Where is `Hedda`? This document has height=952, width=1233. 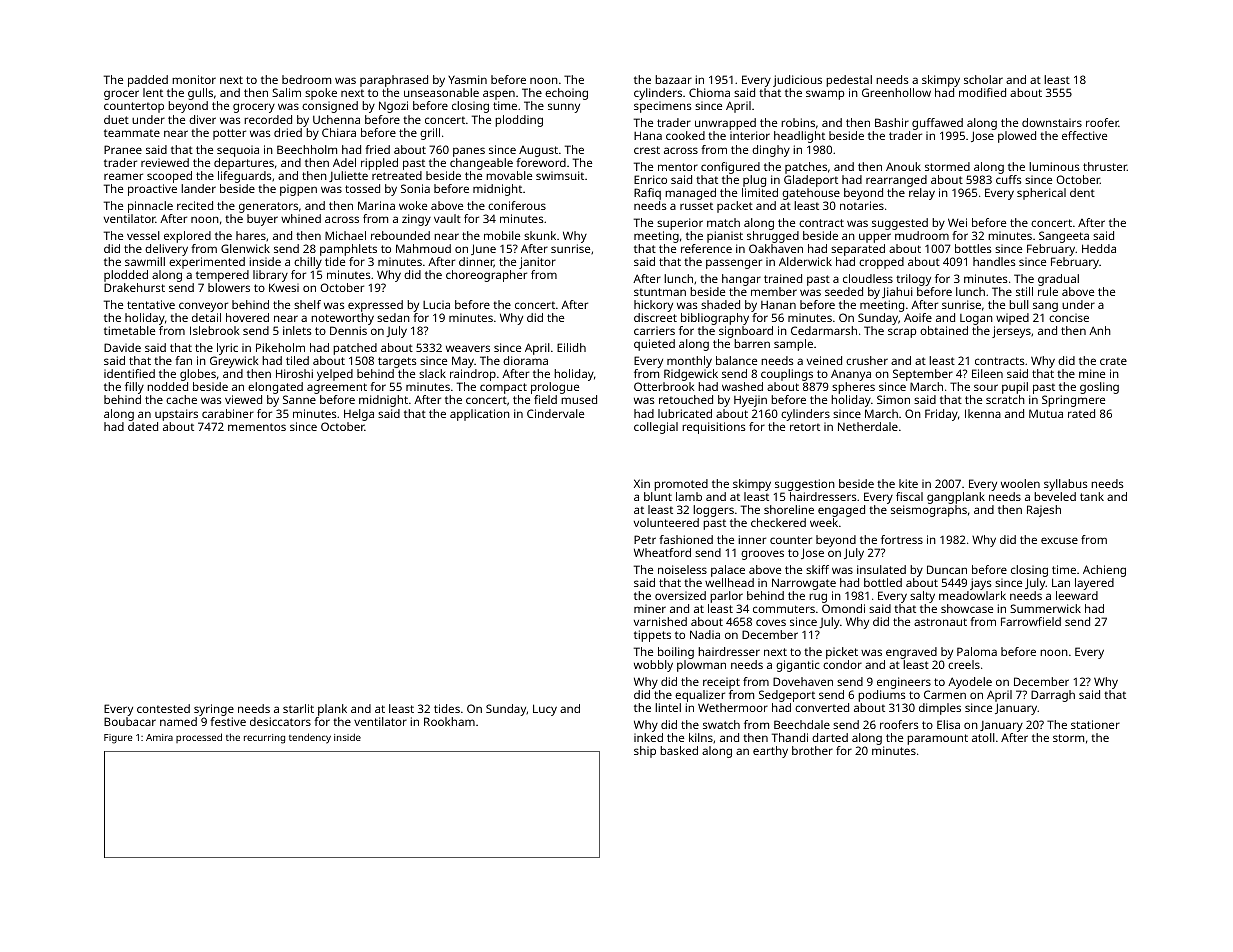
Hedda is located at coordinates (1099, 248).
